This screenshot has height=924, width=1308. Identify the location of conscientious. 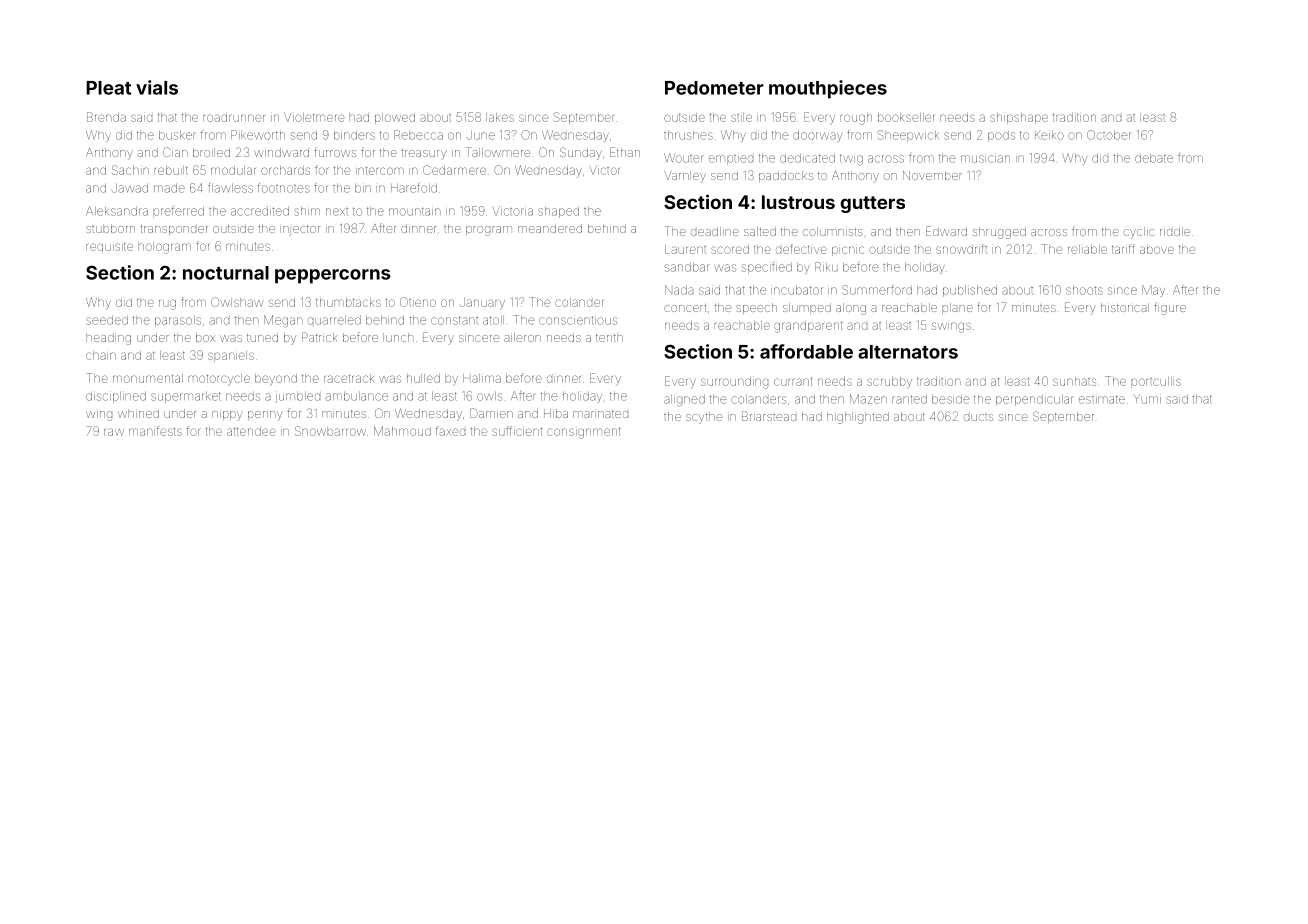
(578, 320).
